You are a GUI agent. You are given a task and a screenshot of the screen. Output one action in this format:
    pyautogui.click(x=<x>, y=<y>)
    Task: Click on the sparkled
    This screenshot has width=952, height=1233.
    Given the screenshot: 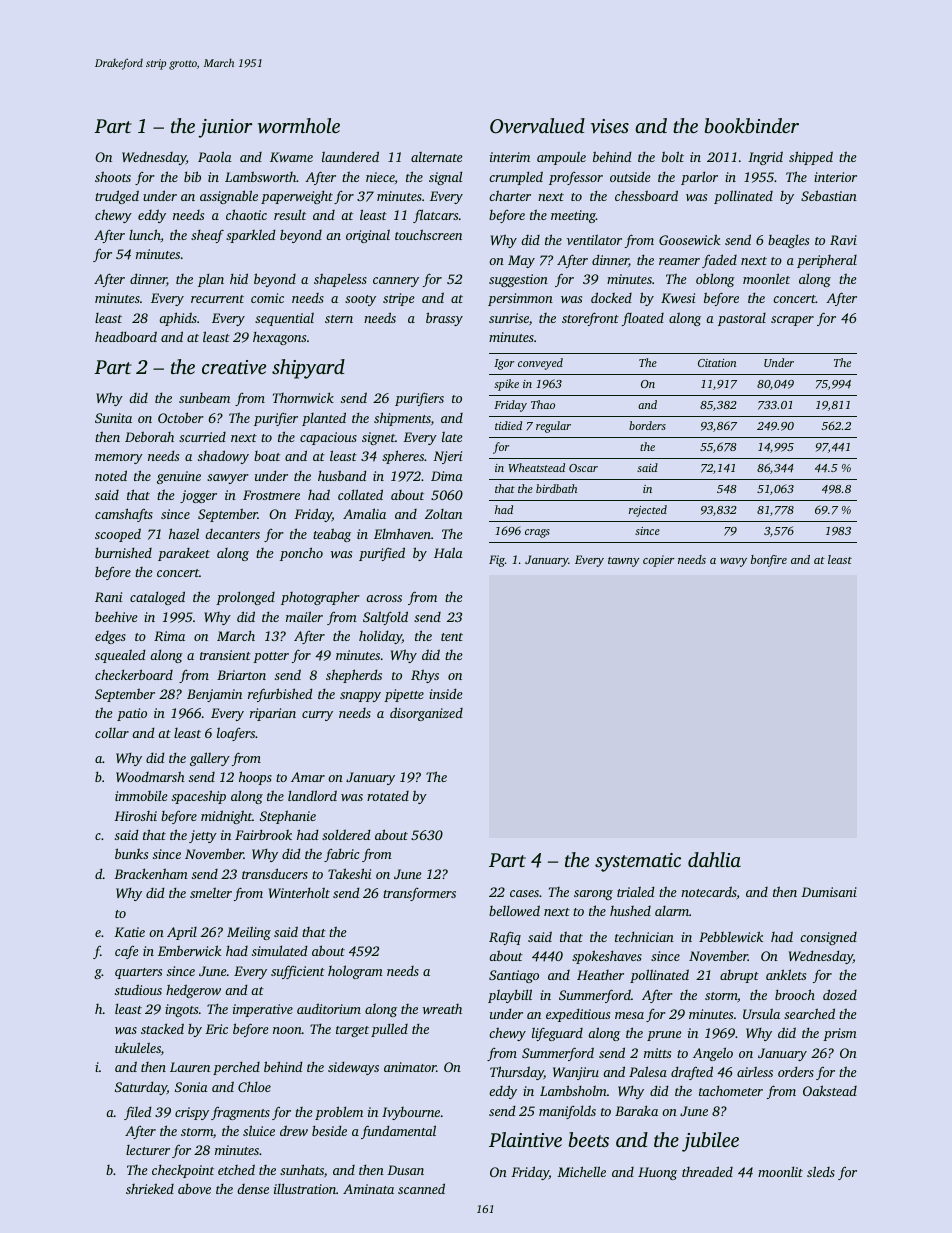 What is the action you would take?
    pyautogui.click(x=251, y=236)
